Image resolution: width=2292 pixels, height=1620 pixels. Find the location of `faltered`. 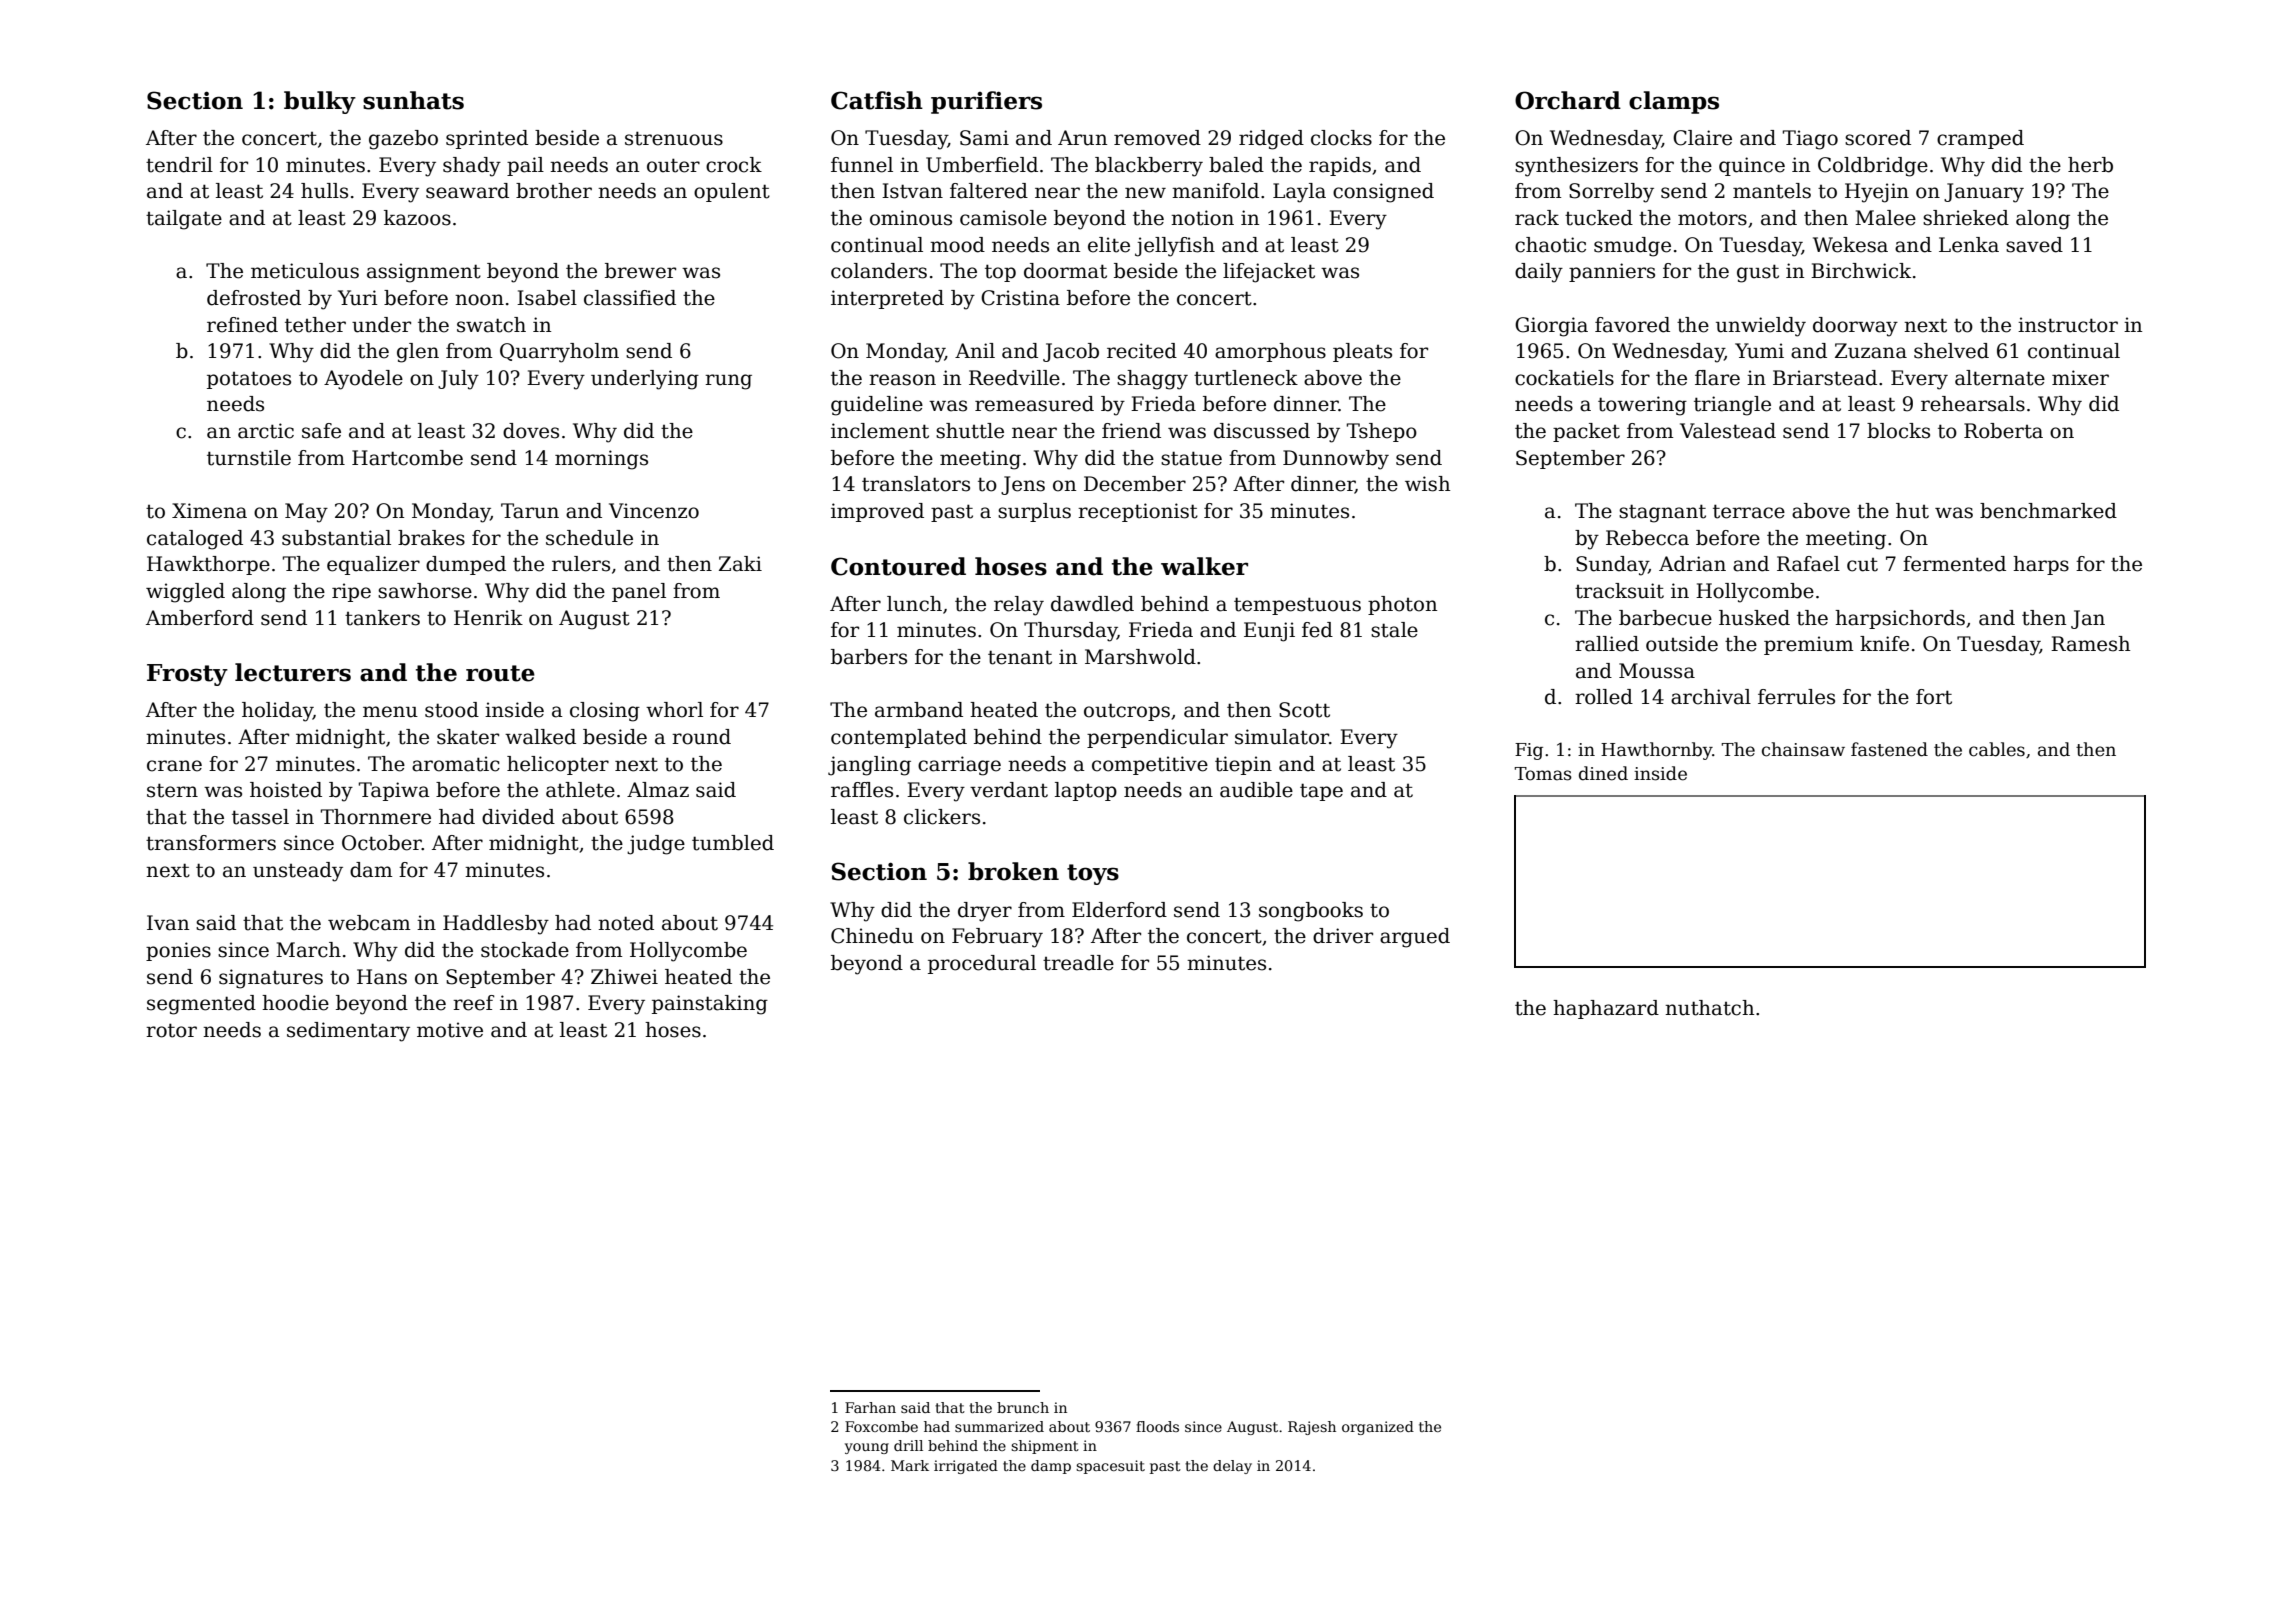

faltered is located at coordinates (989, 191).
